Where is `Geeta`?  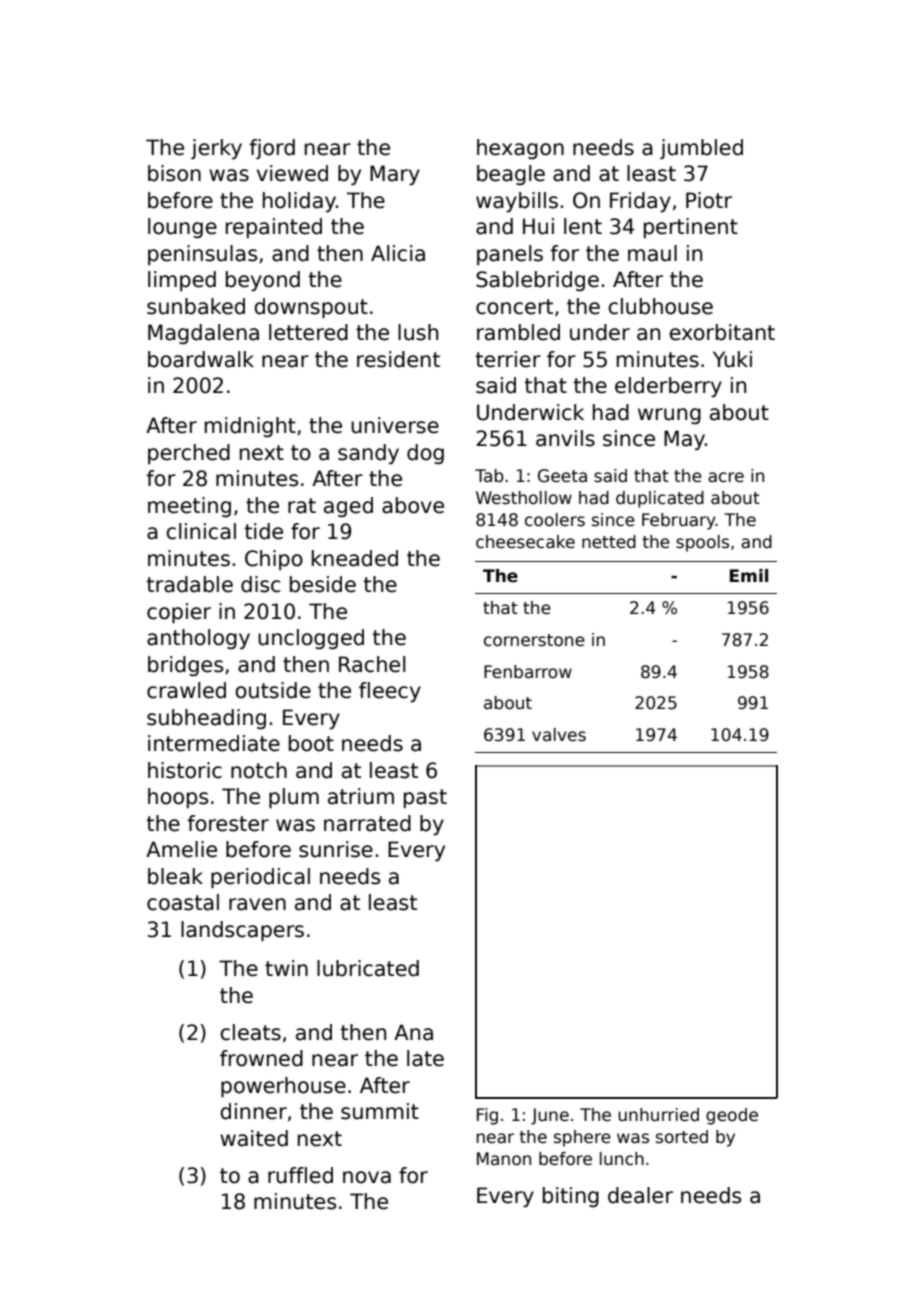
Geeta is located at coordinates (562, 476).
